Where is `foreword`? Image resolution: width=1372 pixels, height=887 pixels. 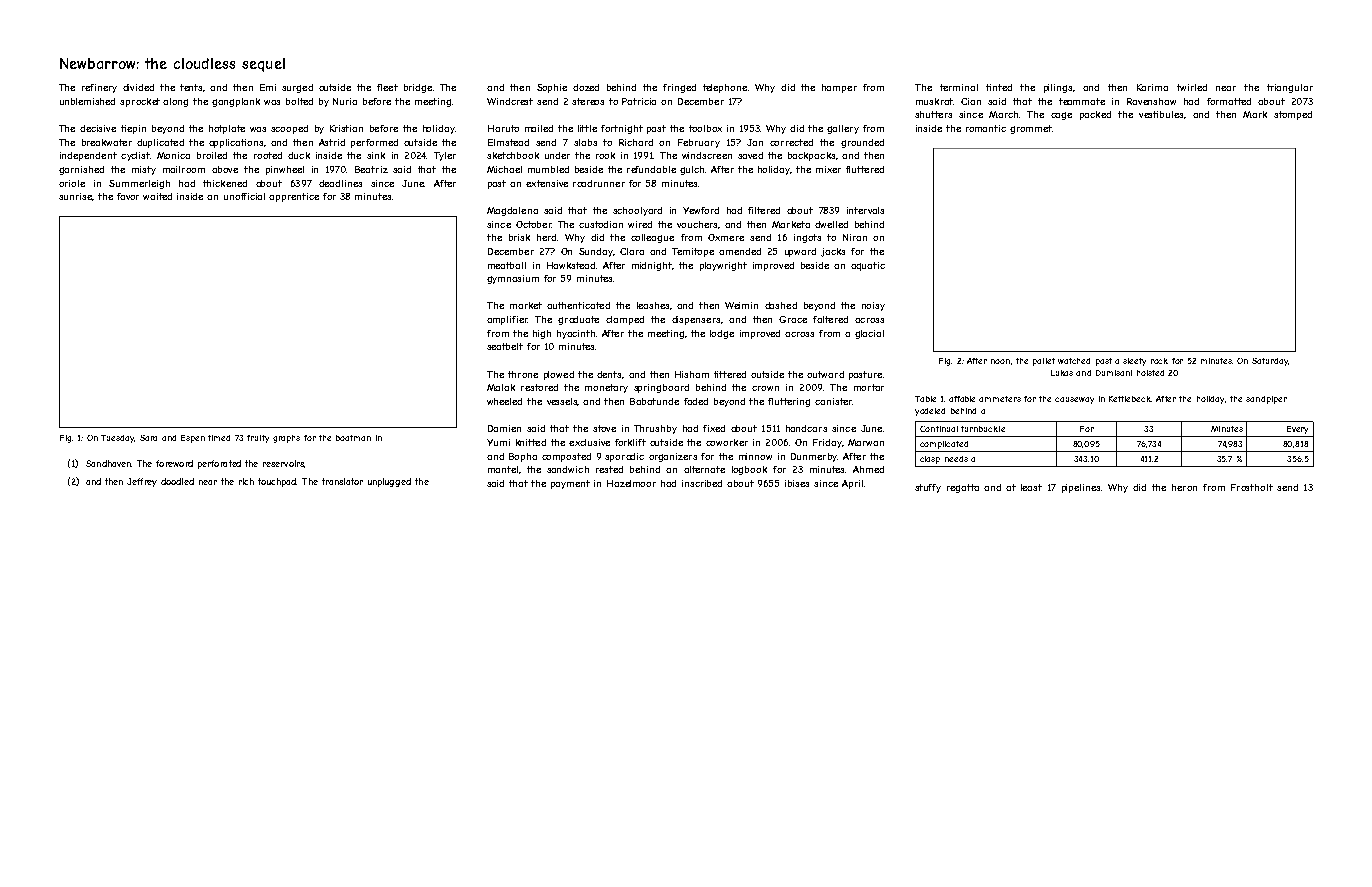 foreword is located at coordinates (174, 463).
